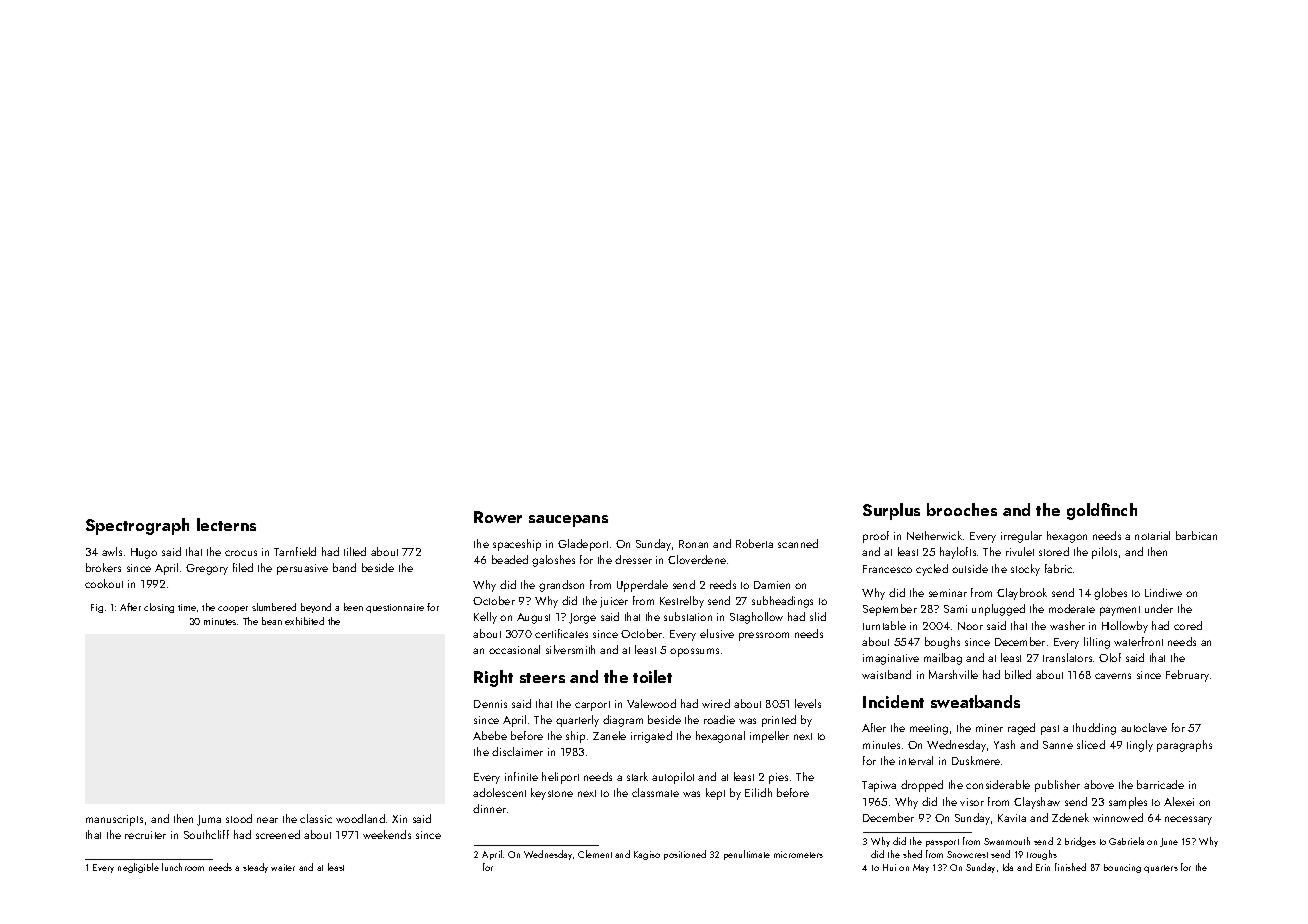 The image size is (1308, 924). Describe the element at coordinates (490, 735) in the screenshot. I see `Abebe` at that location.
